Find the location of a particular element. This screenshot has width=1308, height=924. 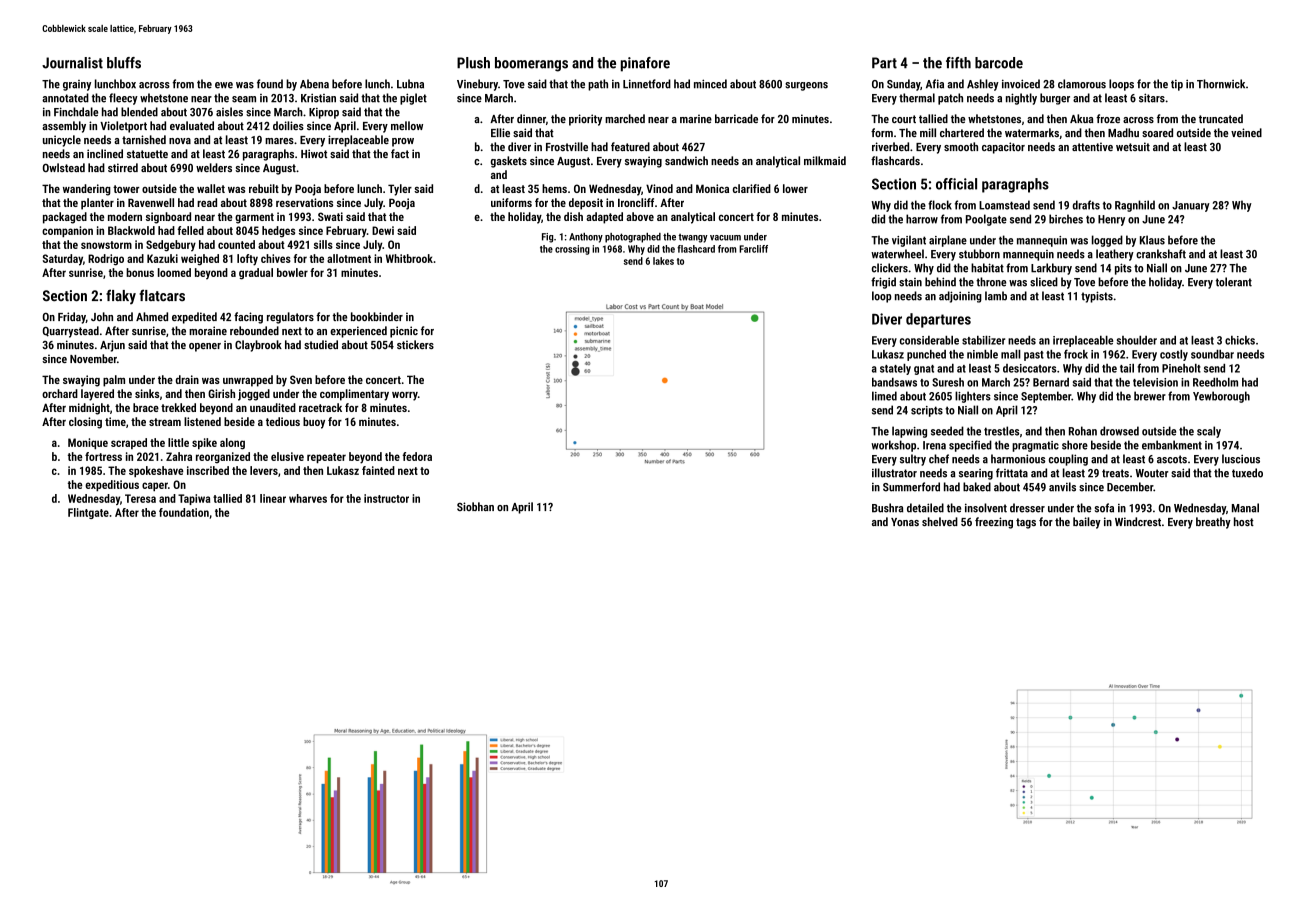

allotment is located at coordinates (349, 258).
